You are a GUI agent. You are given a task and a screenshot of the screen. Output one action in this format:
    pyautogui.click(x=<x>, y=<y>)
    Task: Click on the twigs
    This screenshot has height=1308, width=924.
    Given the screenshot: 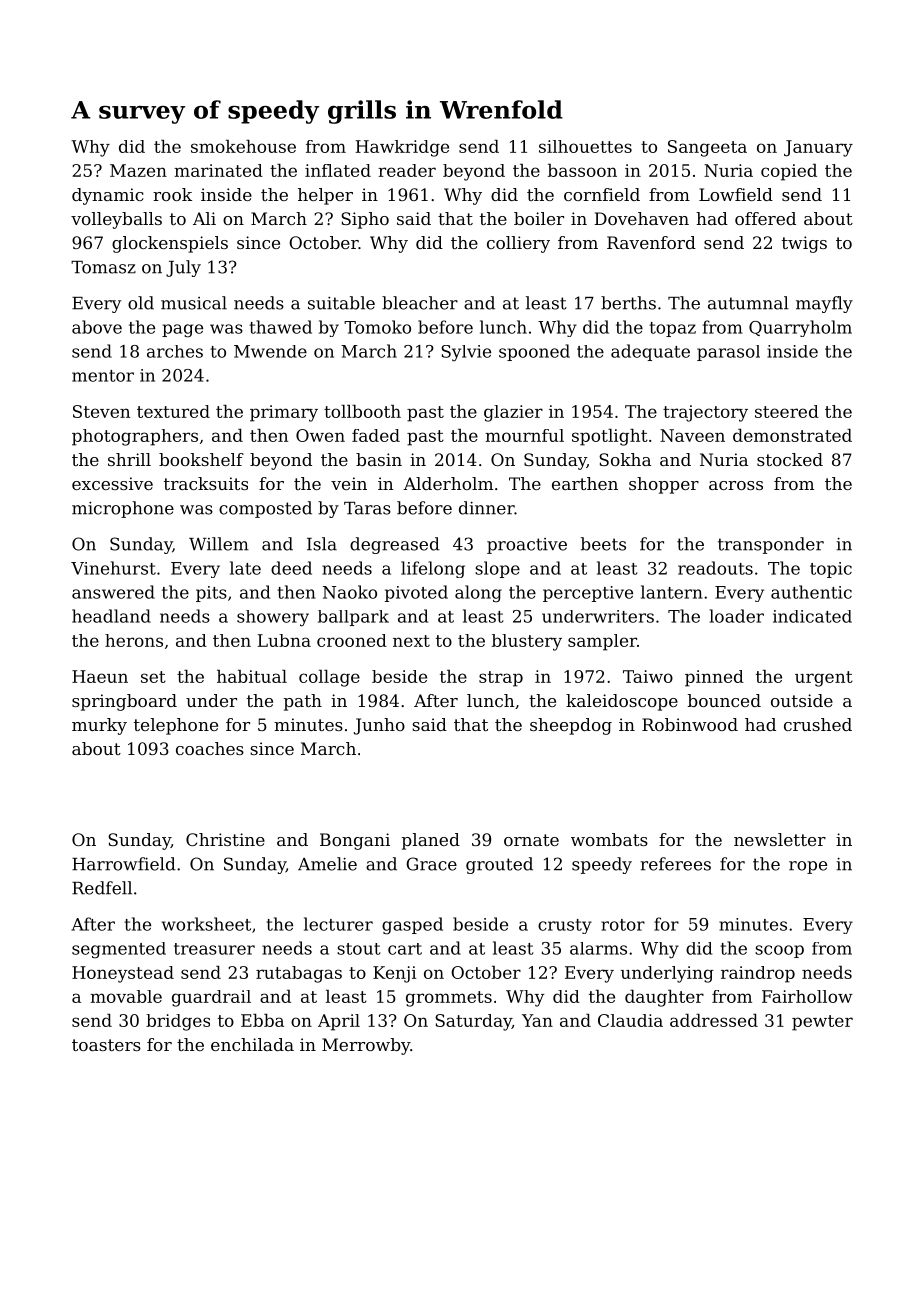 What is the action you would take?
    pyautogui.click(x=804, y=244)
